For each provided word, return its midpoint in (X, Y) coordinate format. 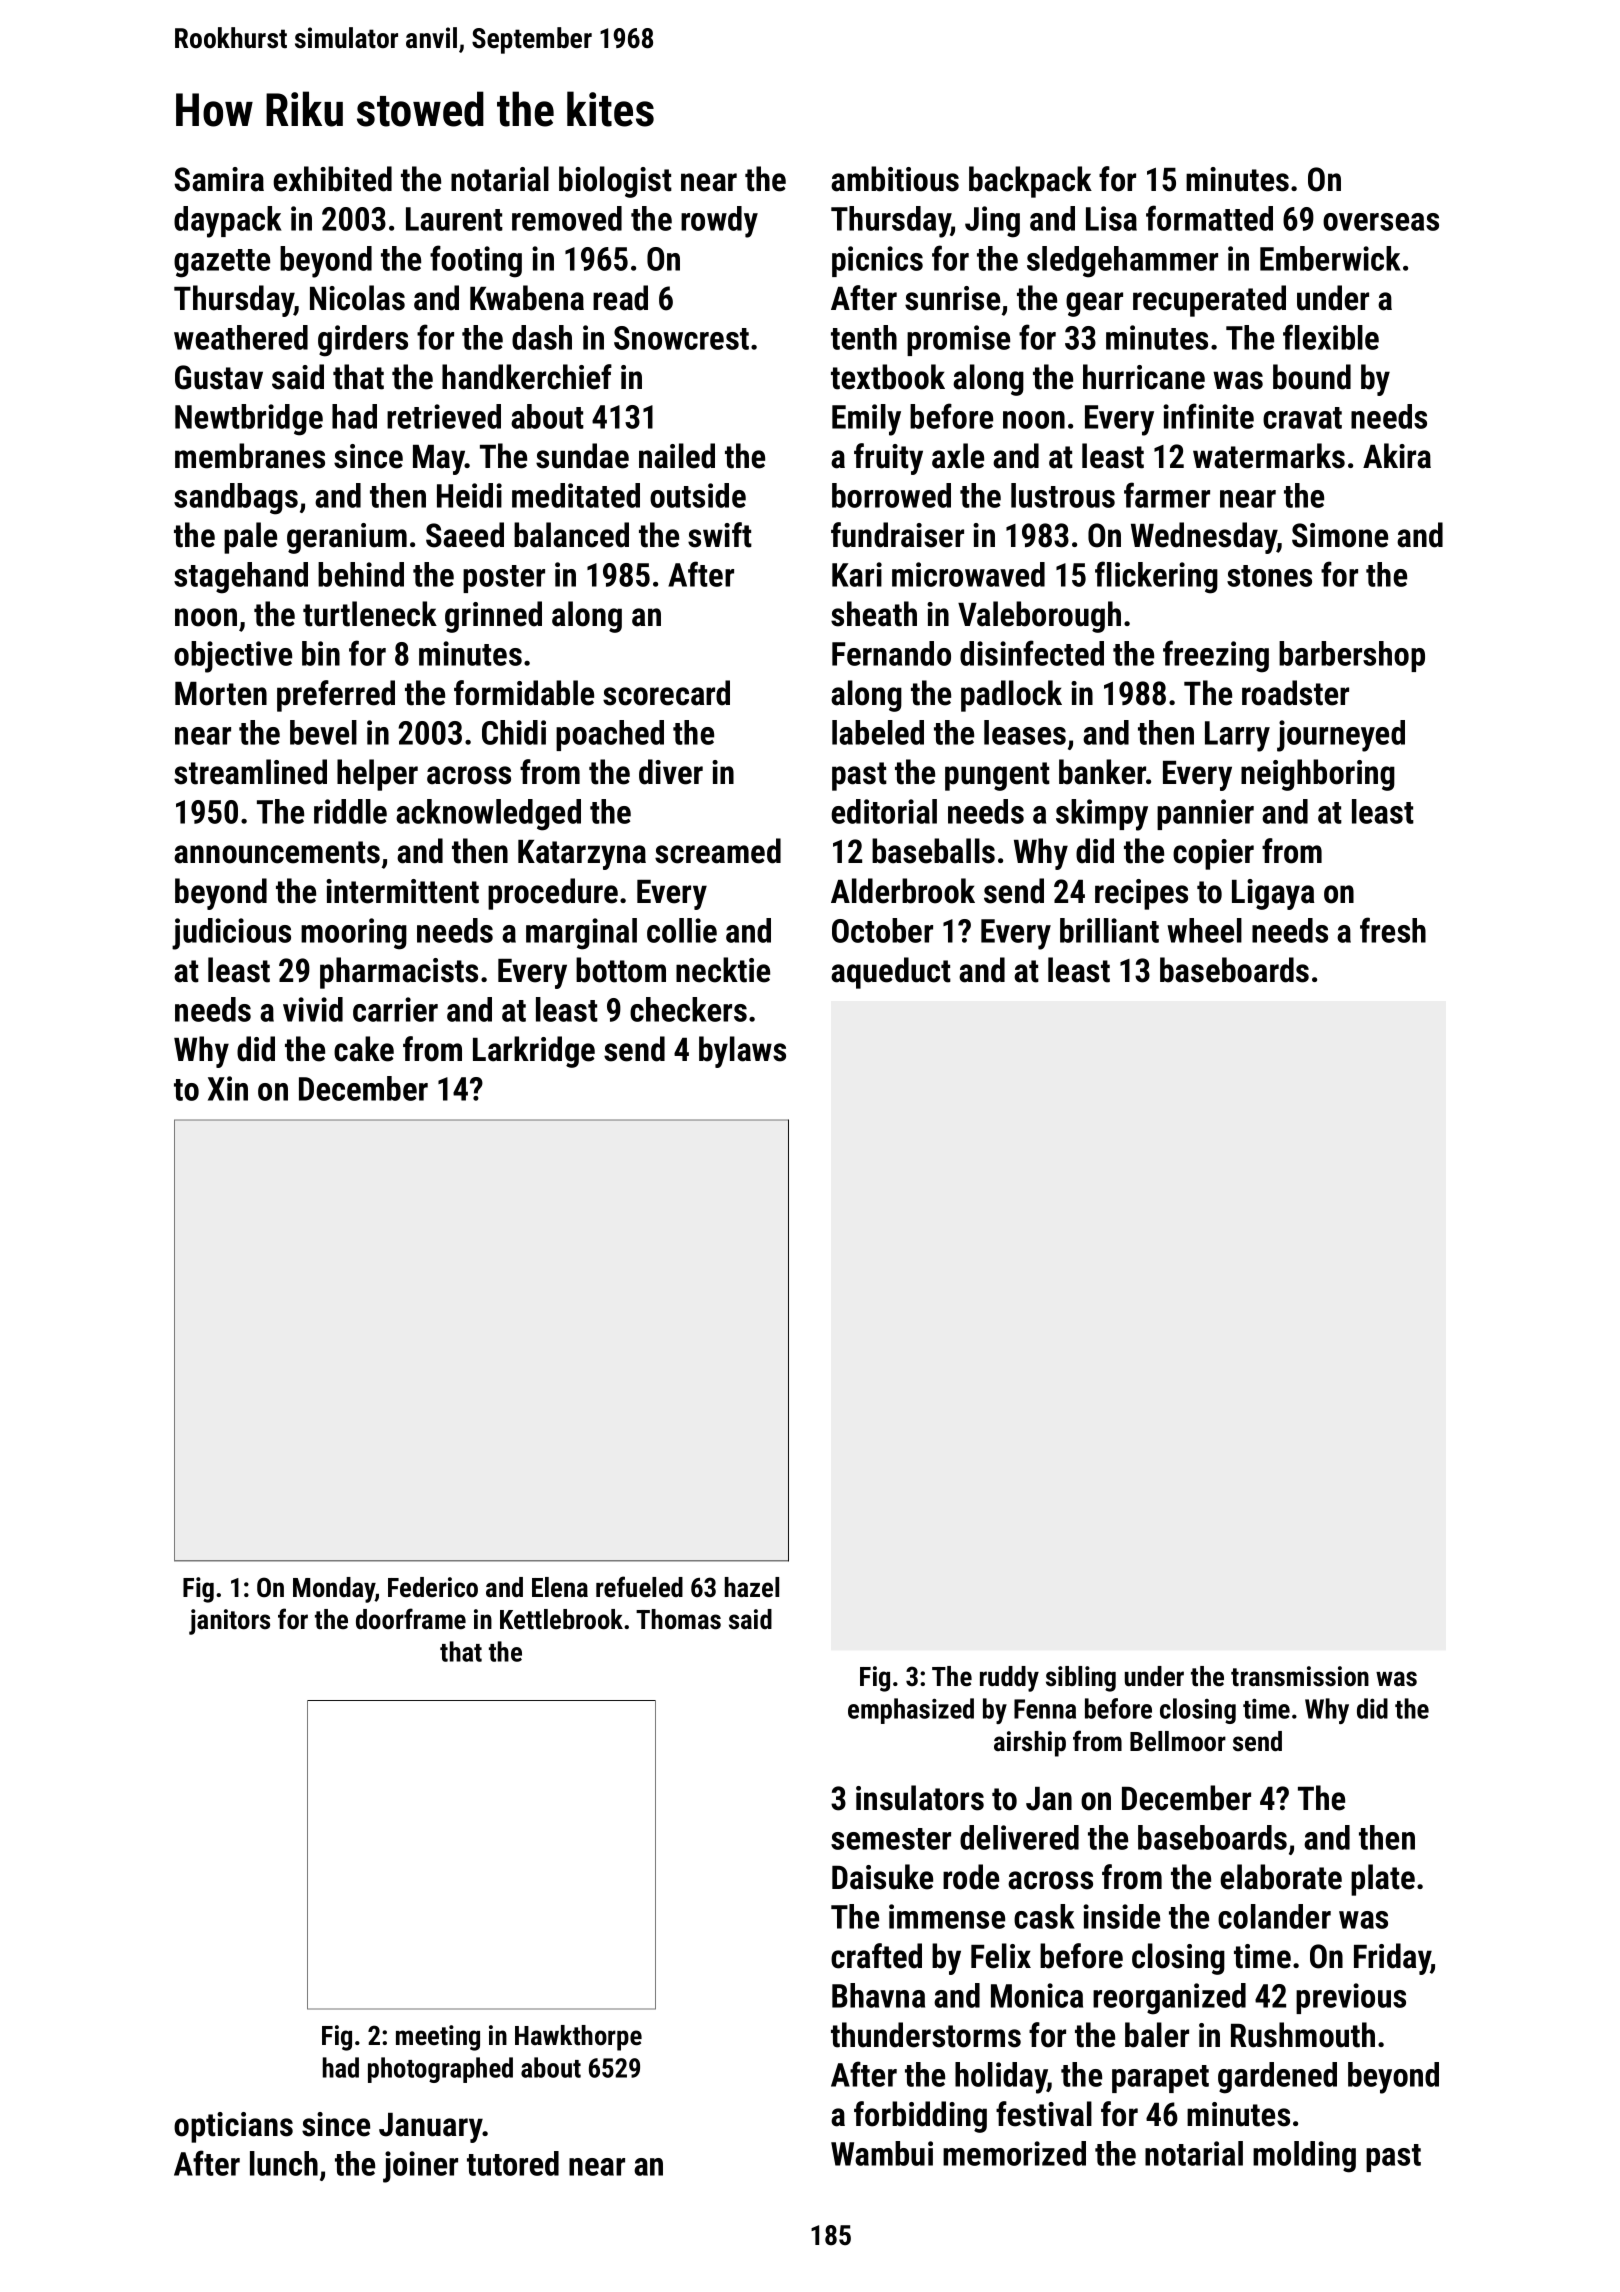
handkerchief (527, 377)
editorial (884, 811)
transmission (1300, 1676)
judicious (231, 934)
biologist (615, 182)
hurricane (1144, 377)
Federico (433, 1587)
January (431, 2128)
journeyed (1341, 736)
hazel (752, 1587)
